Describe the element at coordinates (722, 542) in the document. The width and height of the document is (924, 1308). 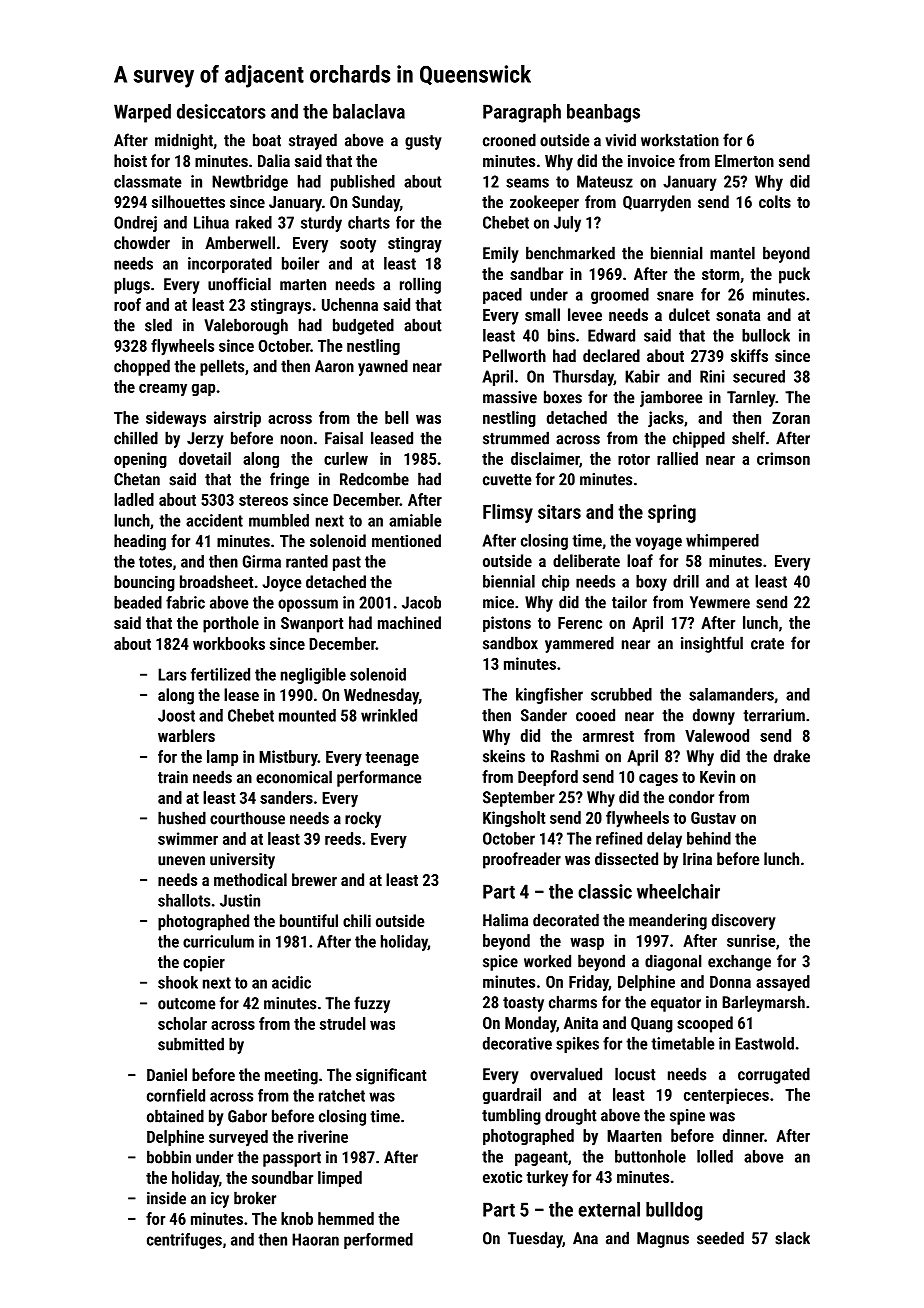
I see `whimpered` at that location.
